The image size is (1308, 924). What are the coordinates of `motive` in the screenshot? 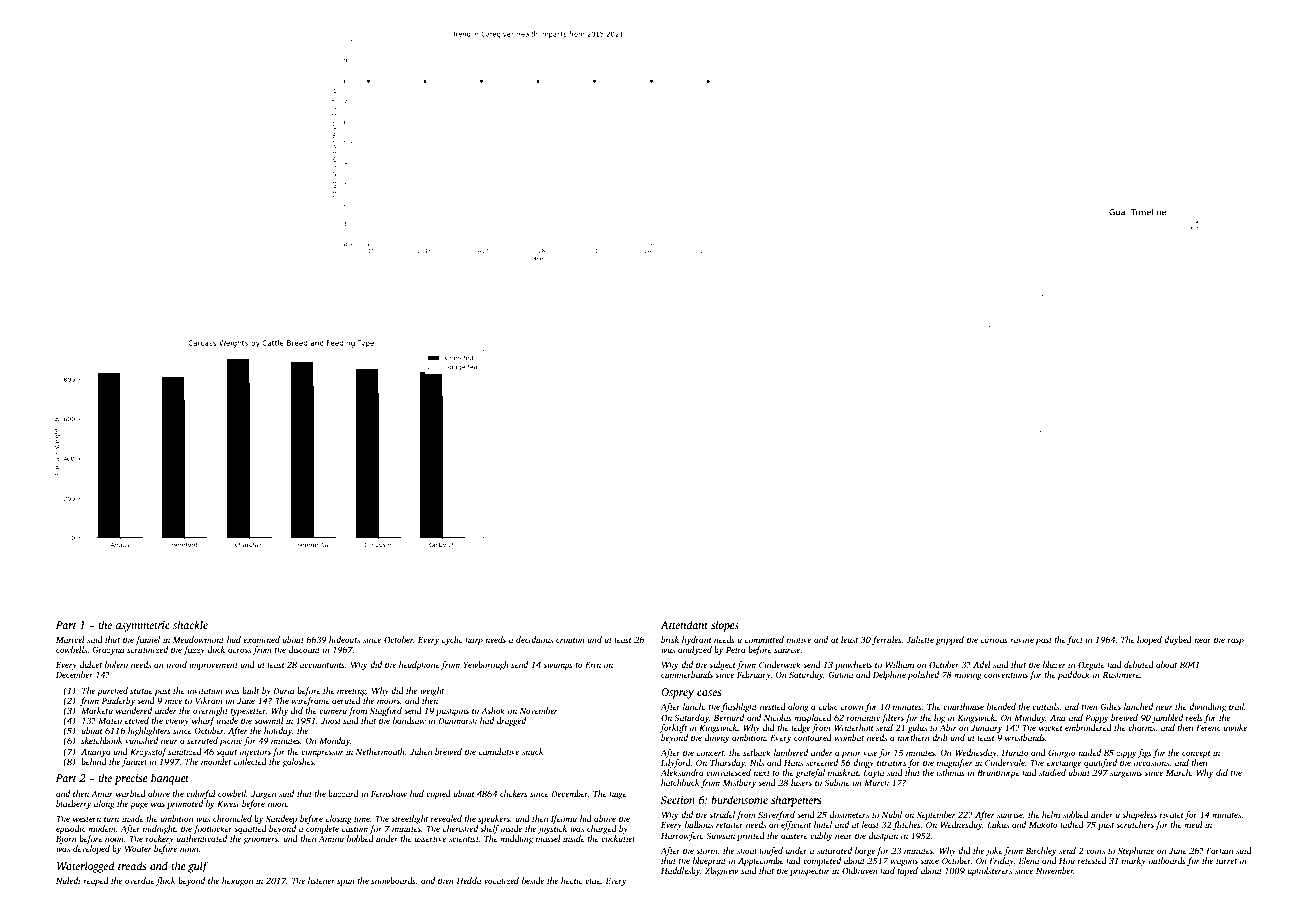 It's located at (799, 640).
